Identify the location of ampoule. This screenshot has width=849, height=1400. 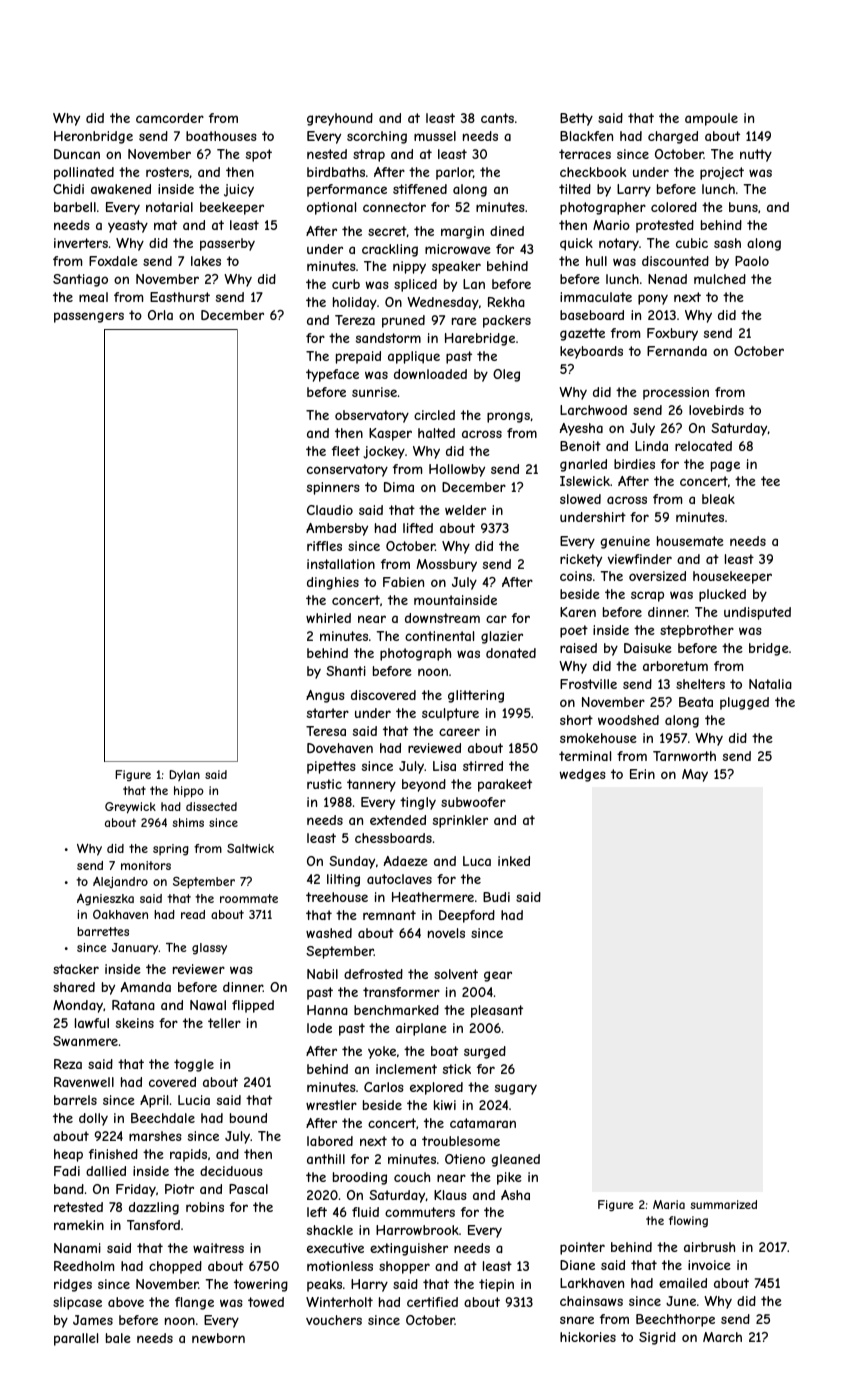
(711, 119).
